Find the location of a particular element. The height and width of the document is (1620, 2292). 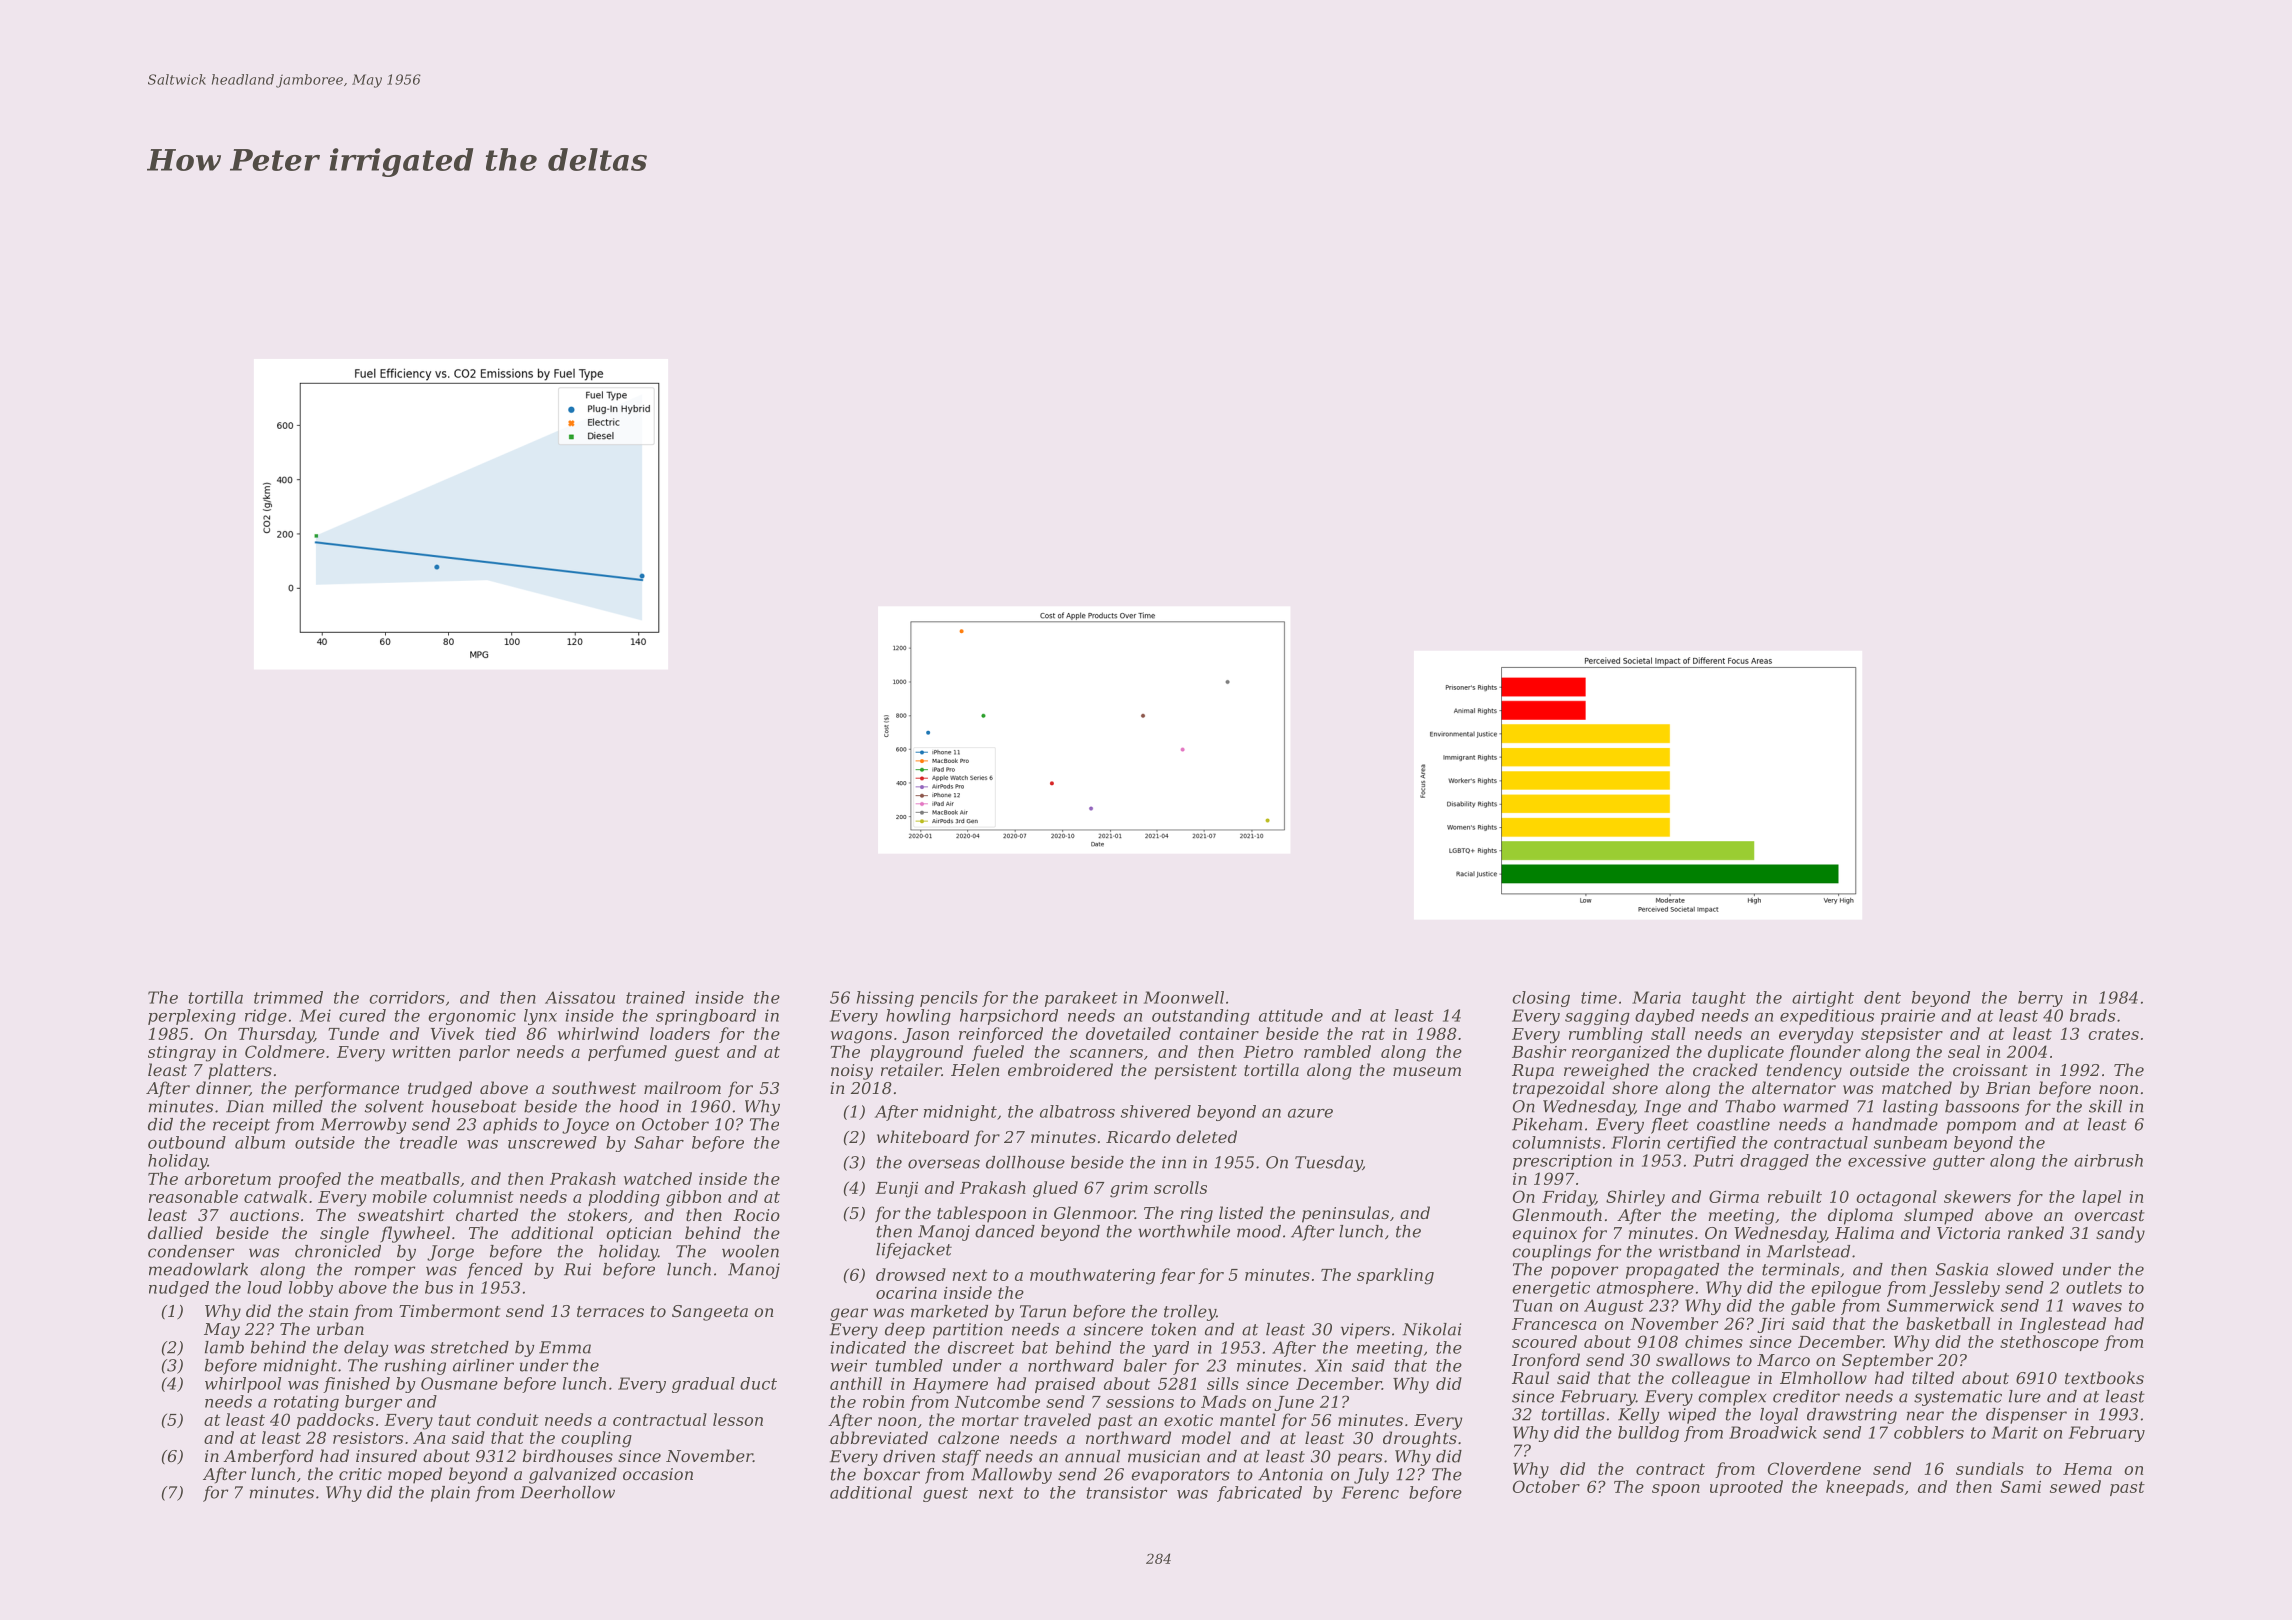

stall is located at coordinates (1668, 1033).
